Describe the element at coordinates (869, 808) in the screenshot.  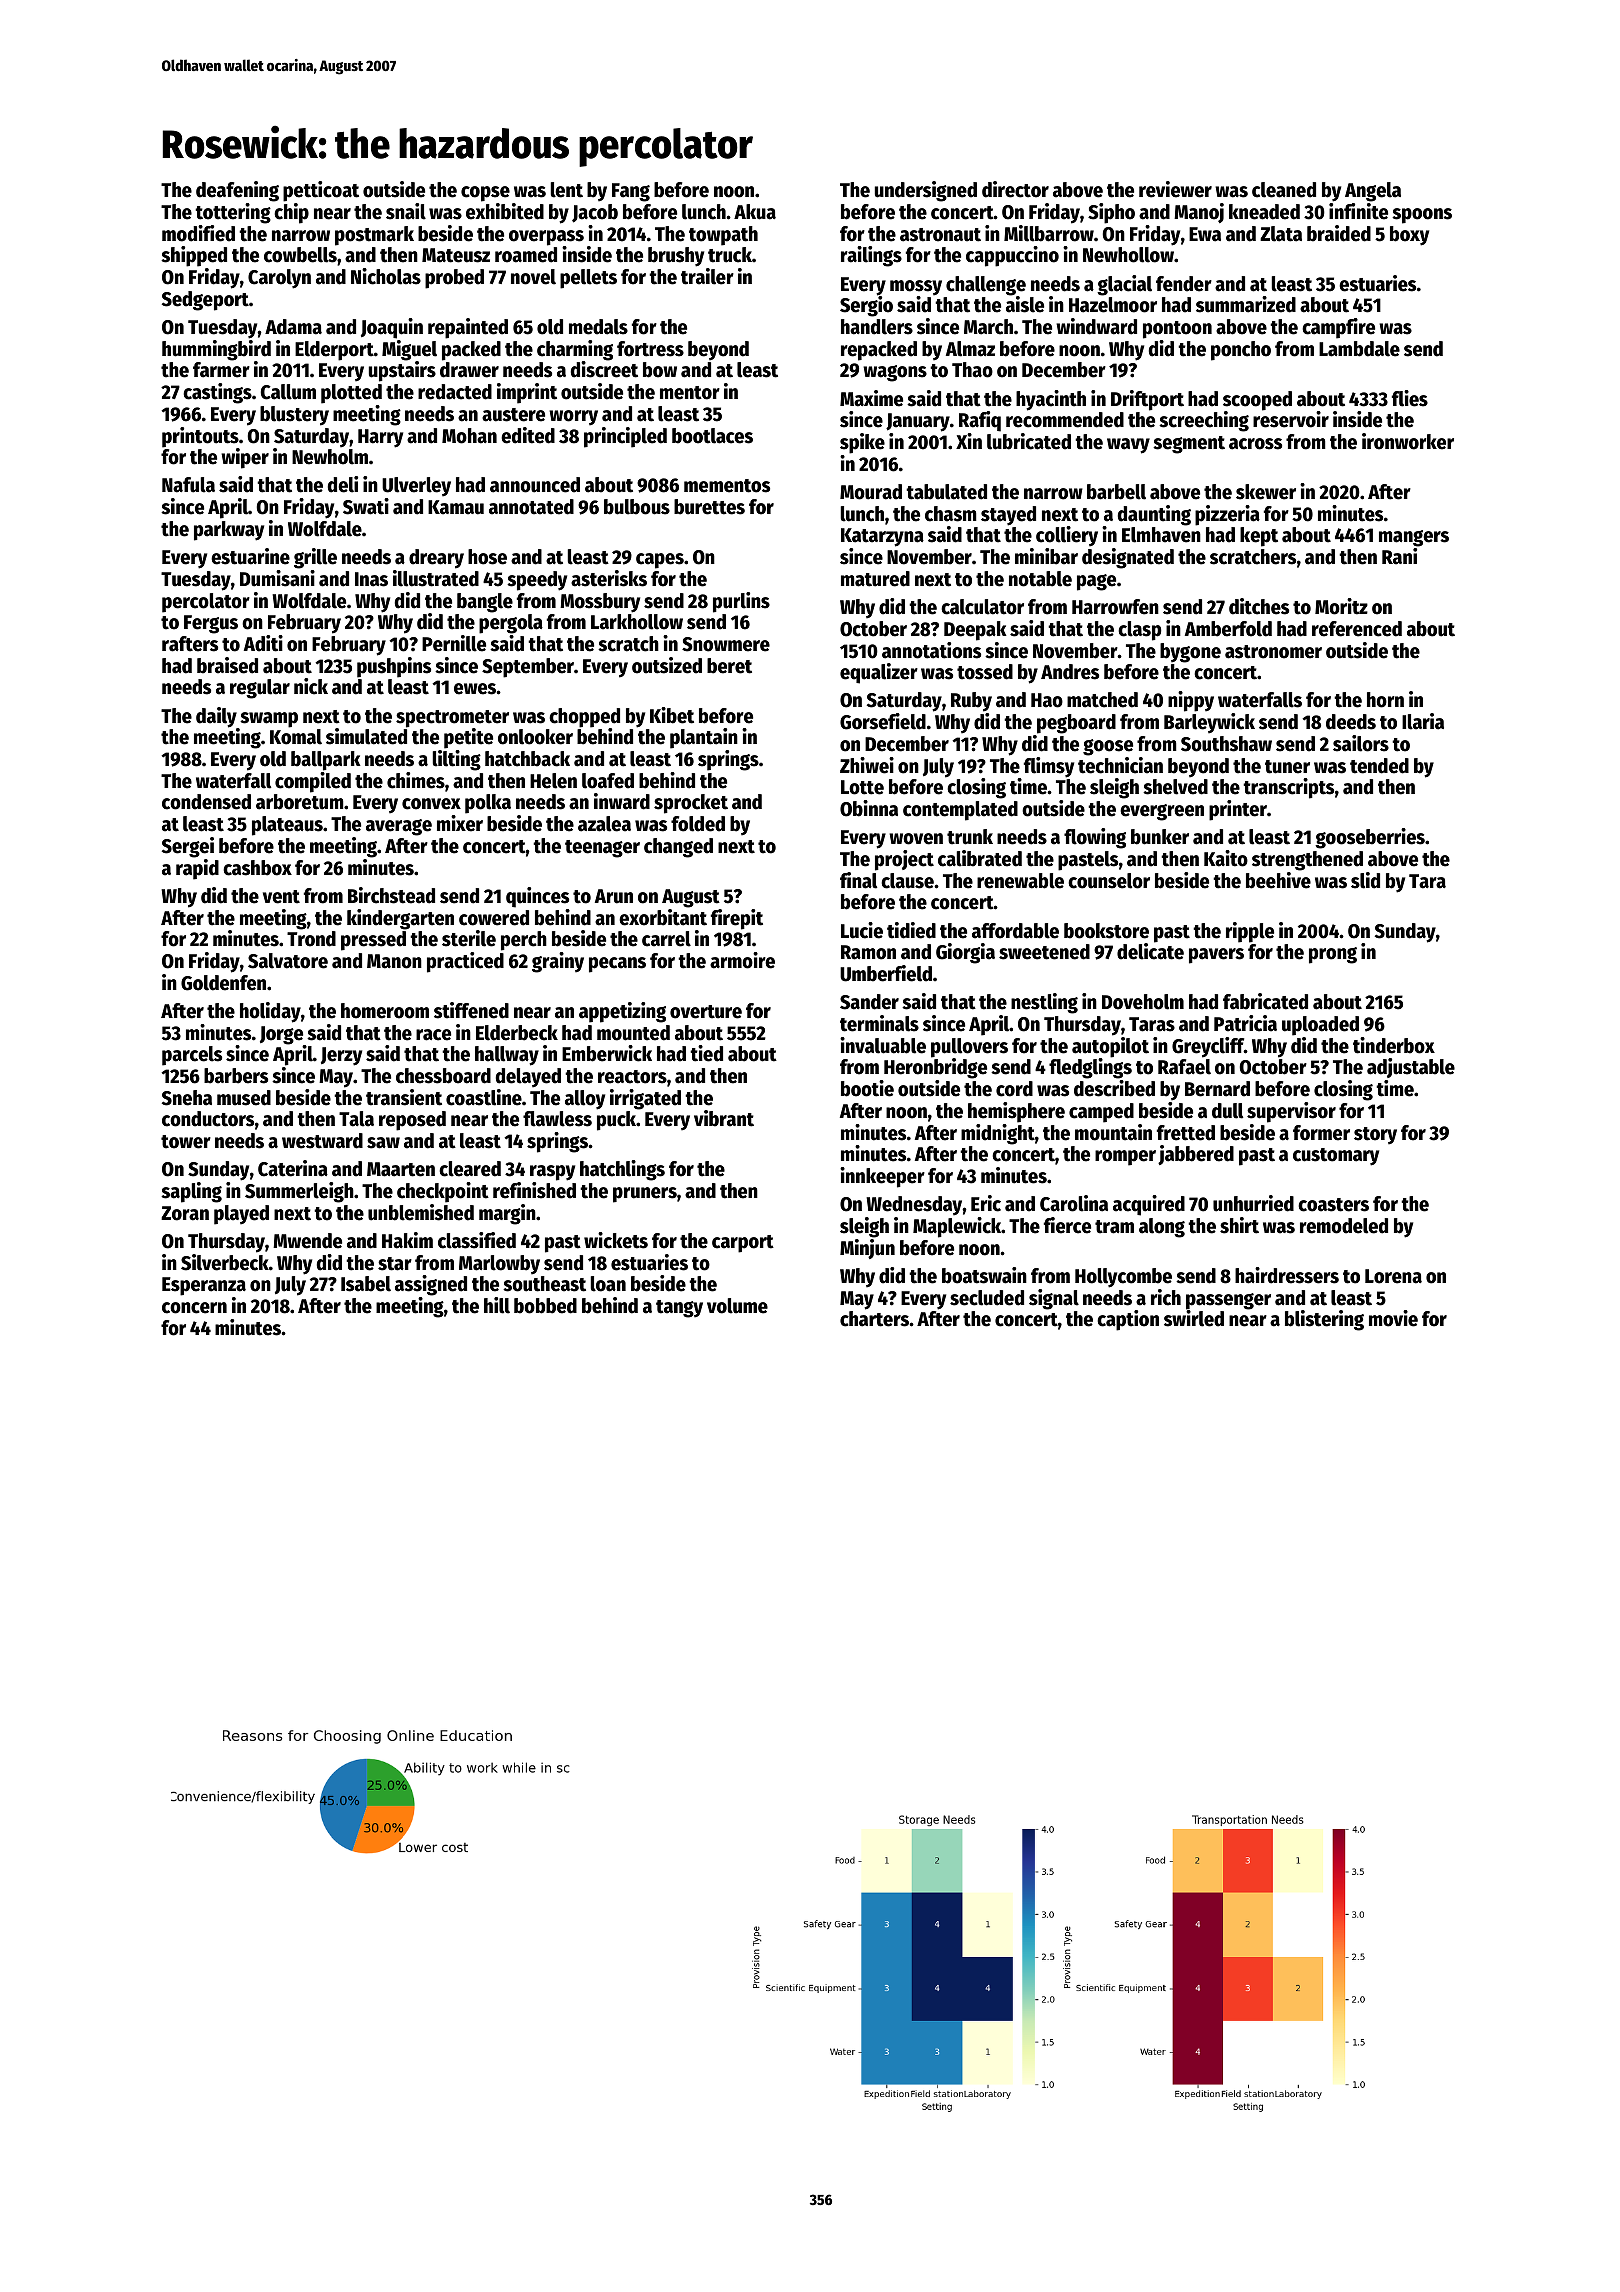
I see `Obinna` at that location.
